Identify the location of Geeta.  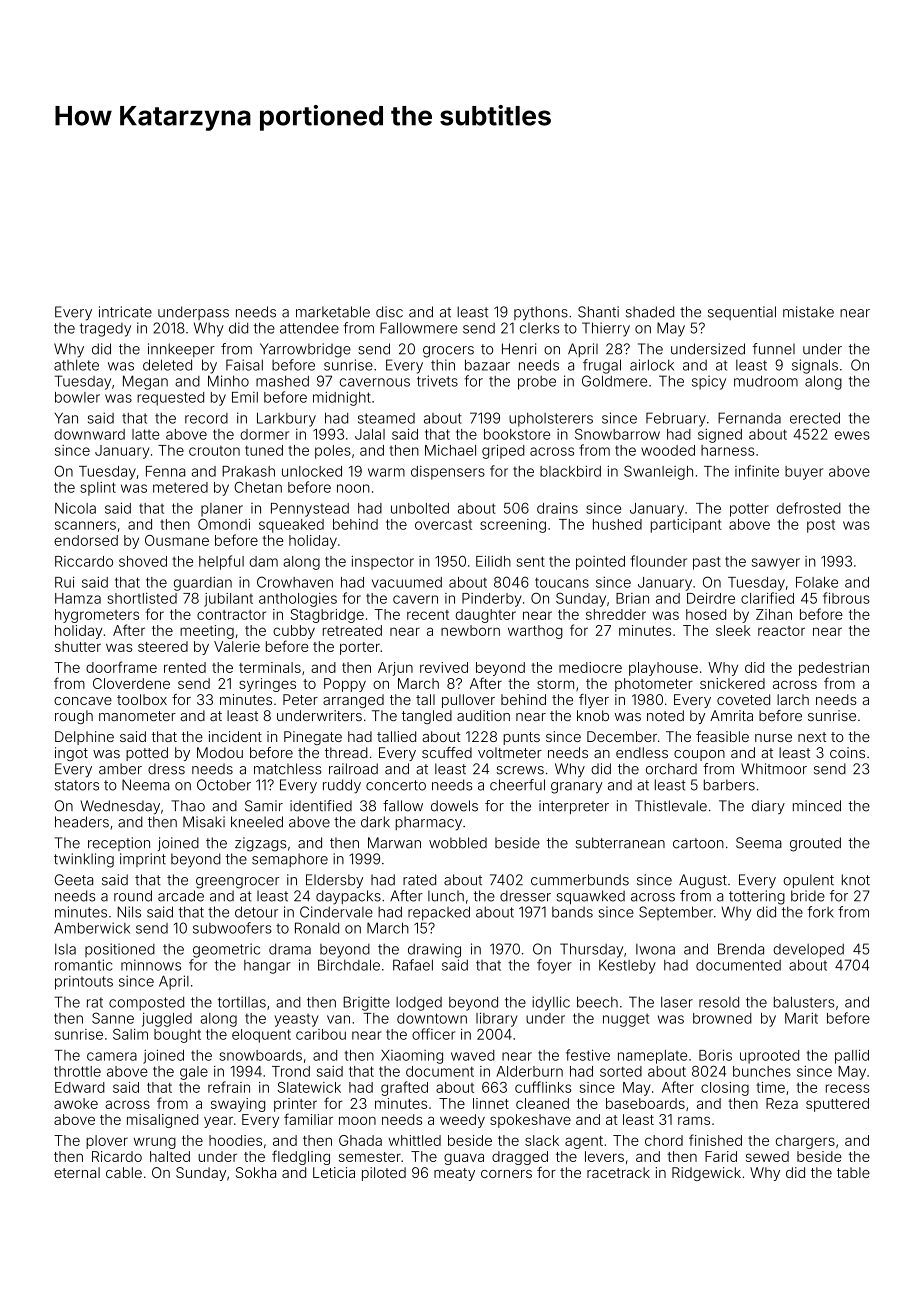
(74, 880).
